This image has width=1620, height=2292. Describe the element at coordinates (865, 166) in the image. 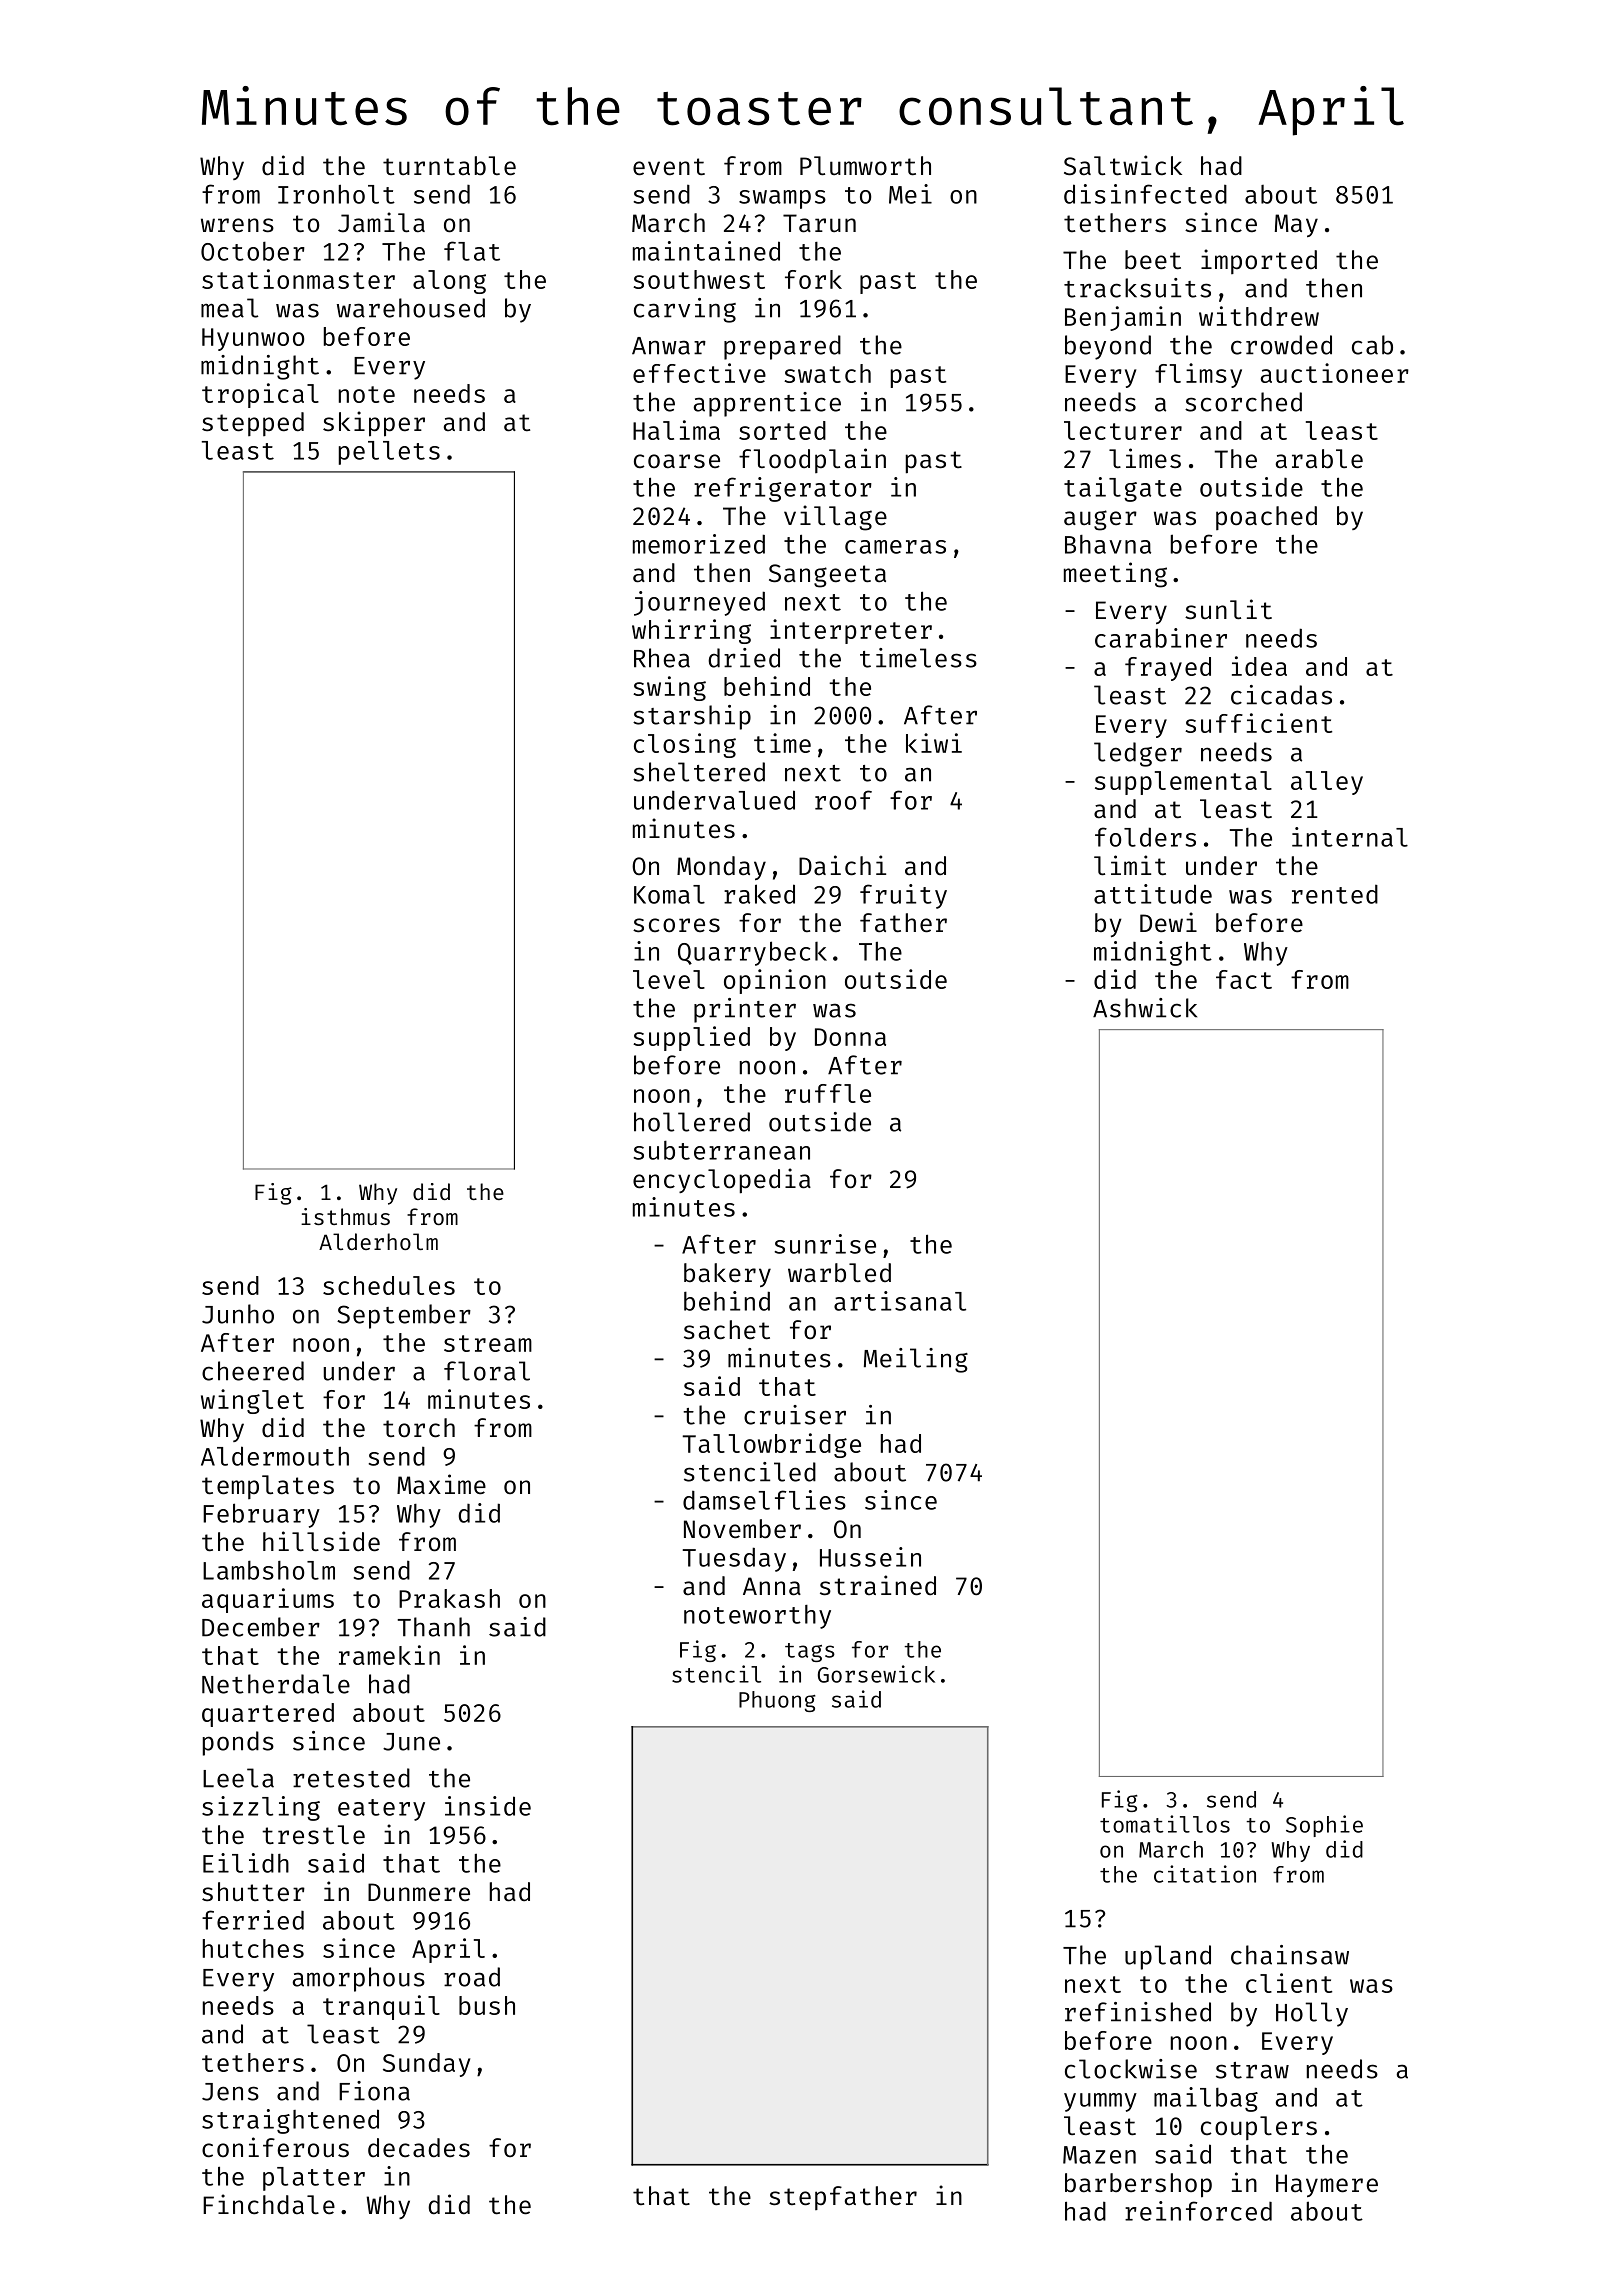

I see `Plumworth` at that location.
